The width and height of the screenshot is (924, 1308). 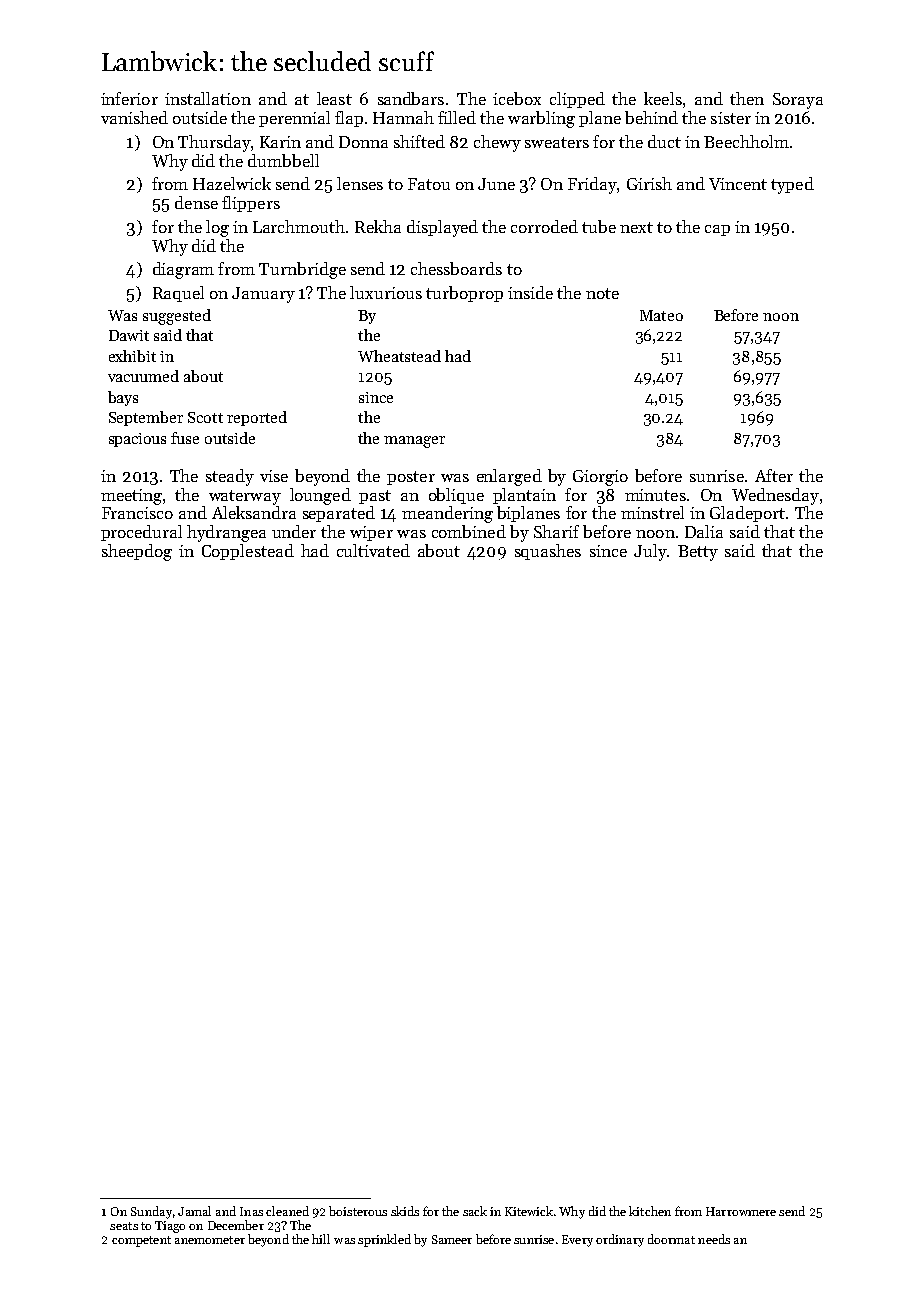 I want to click on Mateo, so click(x=661, y=315).
